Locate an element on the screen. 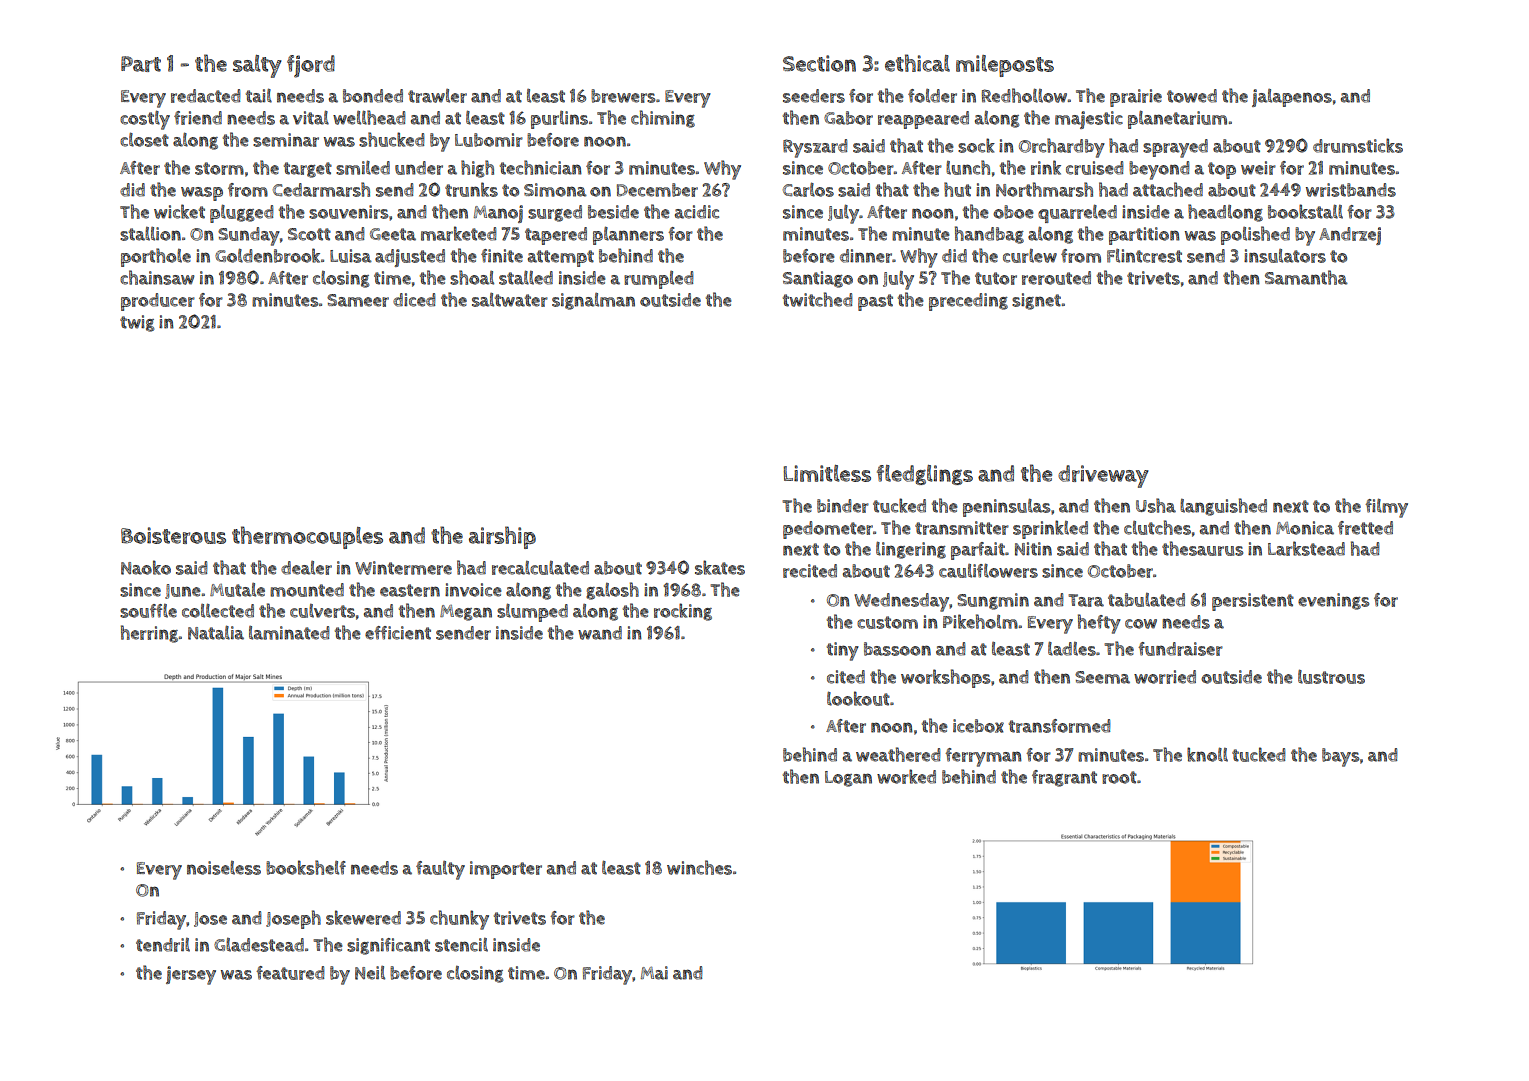 Image resolution: width=1529 pixels, height=1081 pixels. winches is located at coordinates (699, 867).
